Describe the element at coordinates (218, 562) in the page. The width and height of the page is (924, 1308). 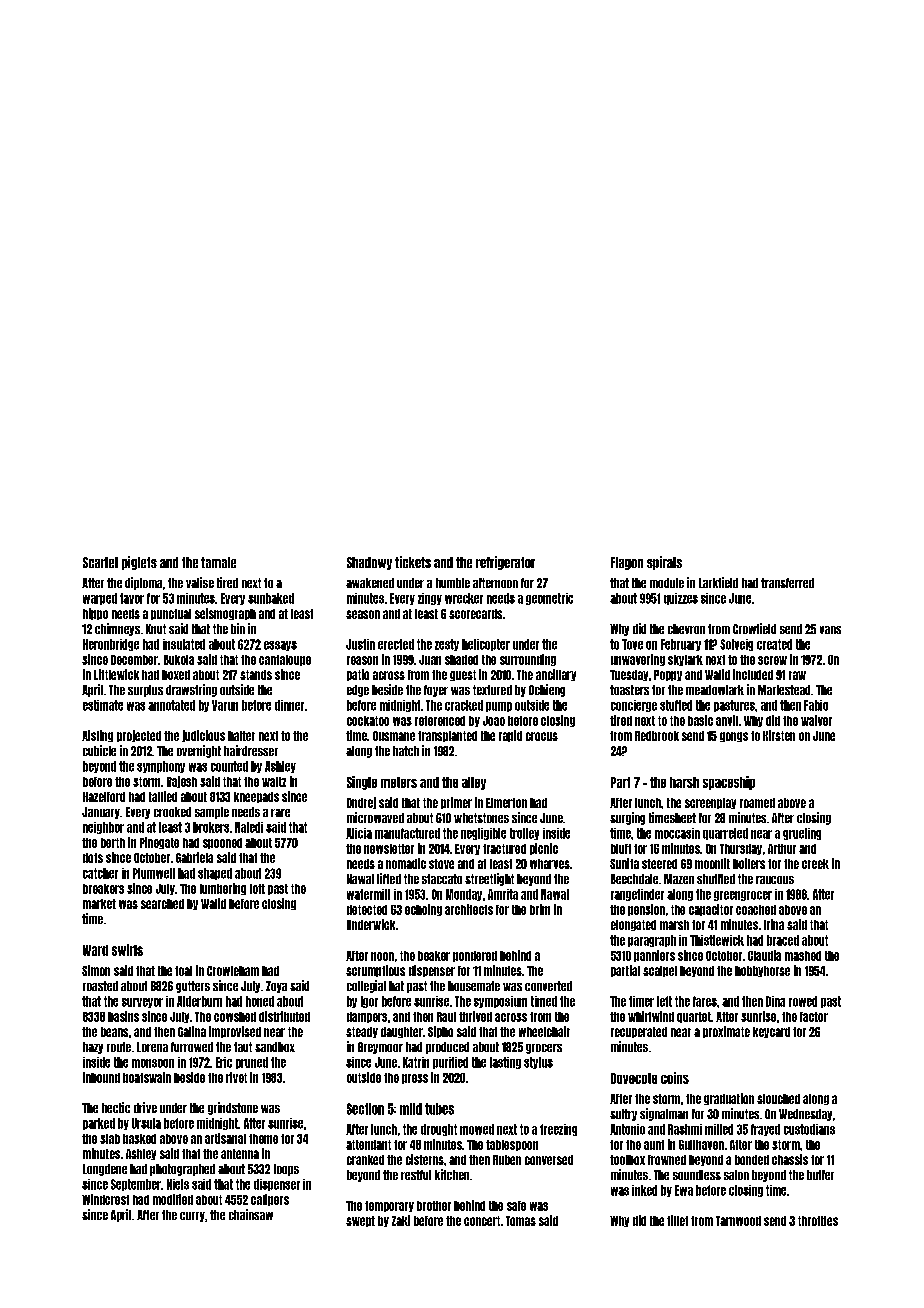
I see `tamale` at that location.
